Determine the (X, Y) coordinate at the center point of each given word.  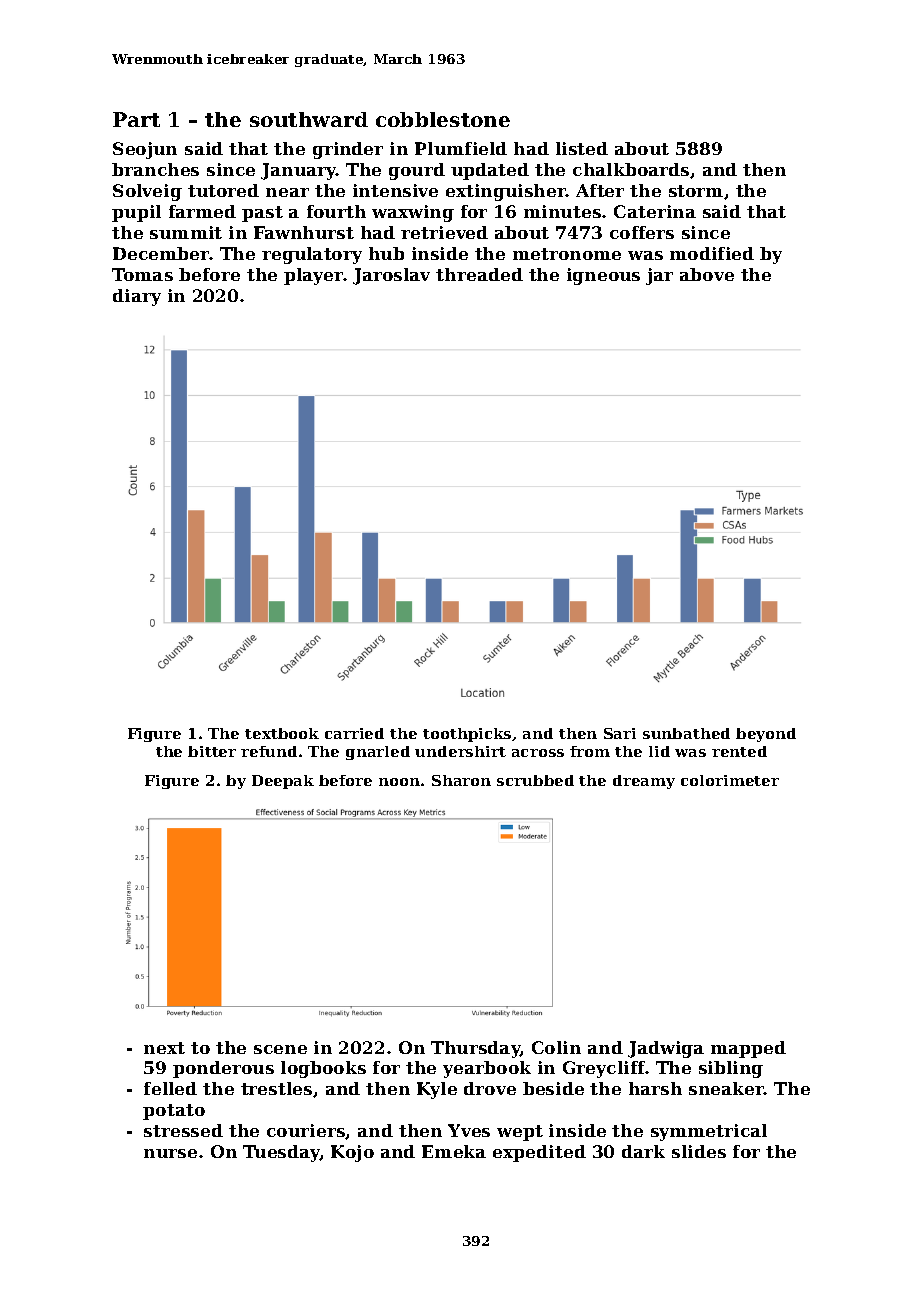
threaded (479, 274)
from (590, 751)
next (164, 1048)
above (707, 274)
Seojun (145, 150)
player (314, 276)
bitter (212, 751)
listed (582, 148)
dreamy (644, 782)
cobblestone (443, 119)
